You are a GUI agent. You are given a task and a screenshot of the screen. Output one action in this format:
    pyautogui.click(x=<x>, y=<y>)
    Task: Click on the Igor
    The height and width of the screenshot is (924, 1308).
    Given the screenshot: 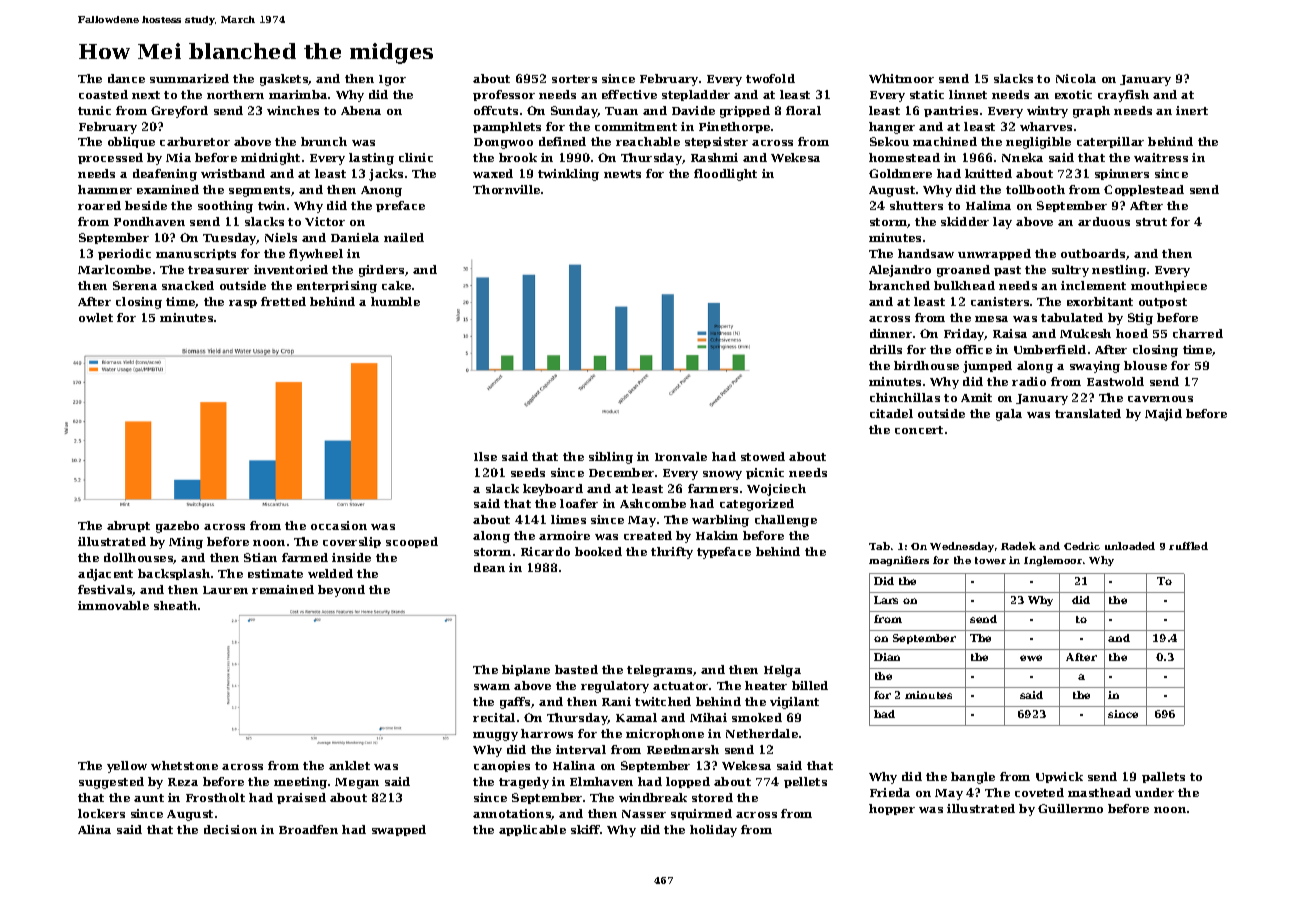 What is the action you would take?
    pyautogui.click(x=392, y=80)
